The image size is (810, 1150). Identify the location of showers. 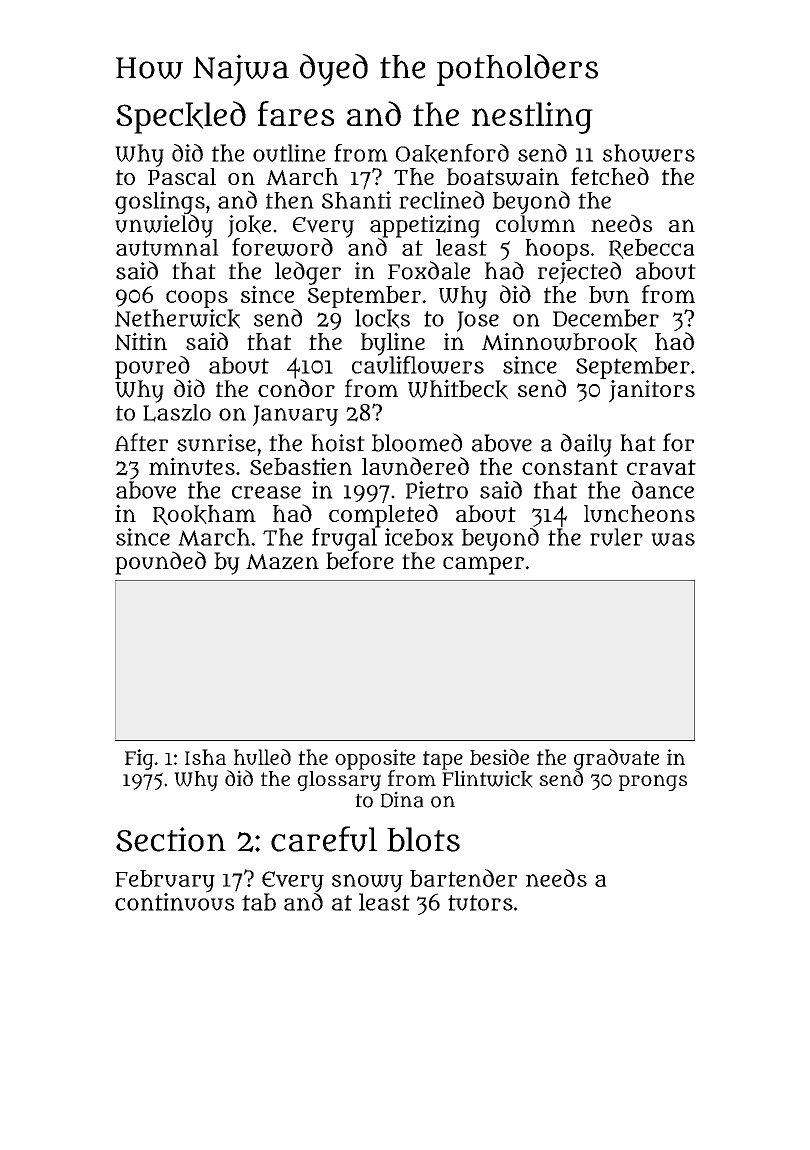
(649, 153).
